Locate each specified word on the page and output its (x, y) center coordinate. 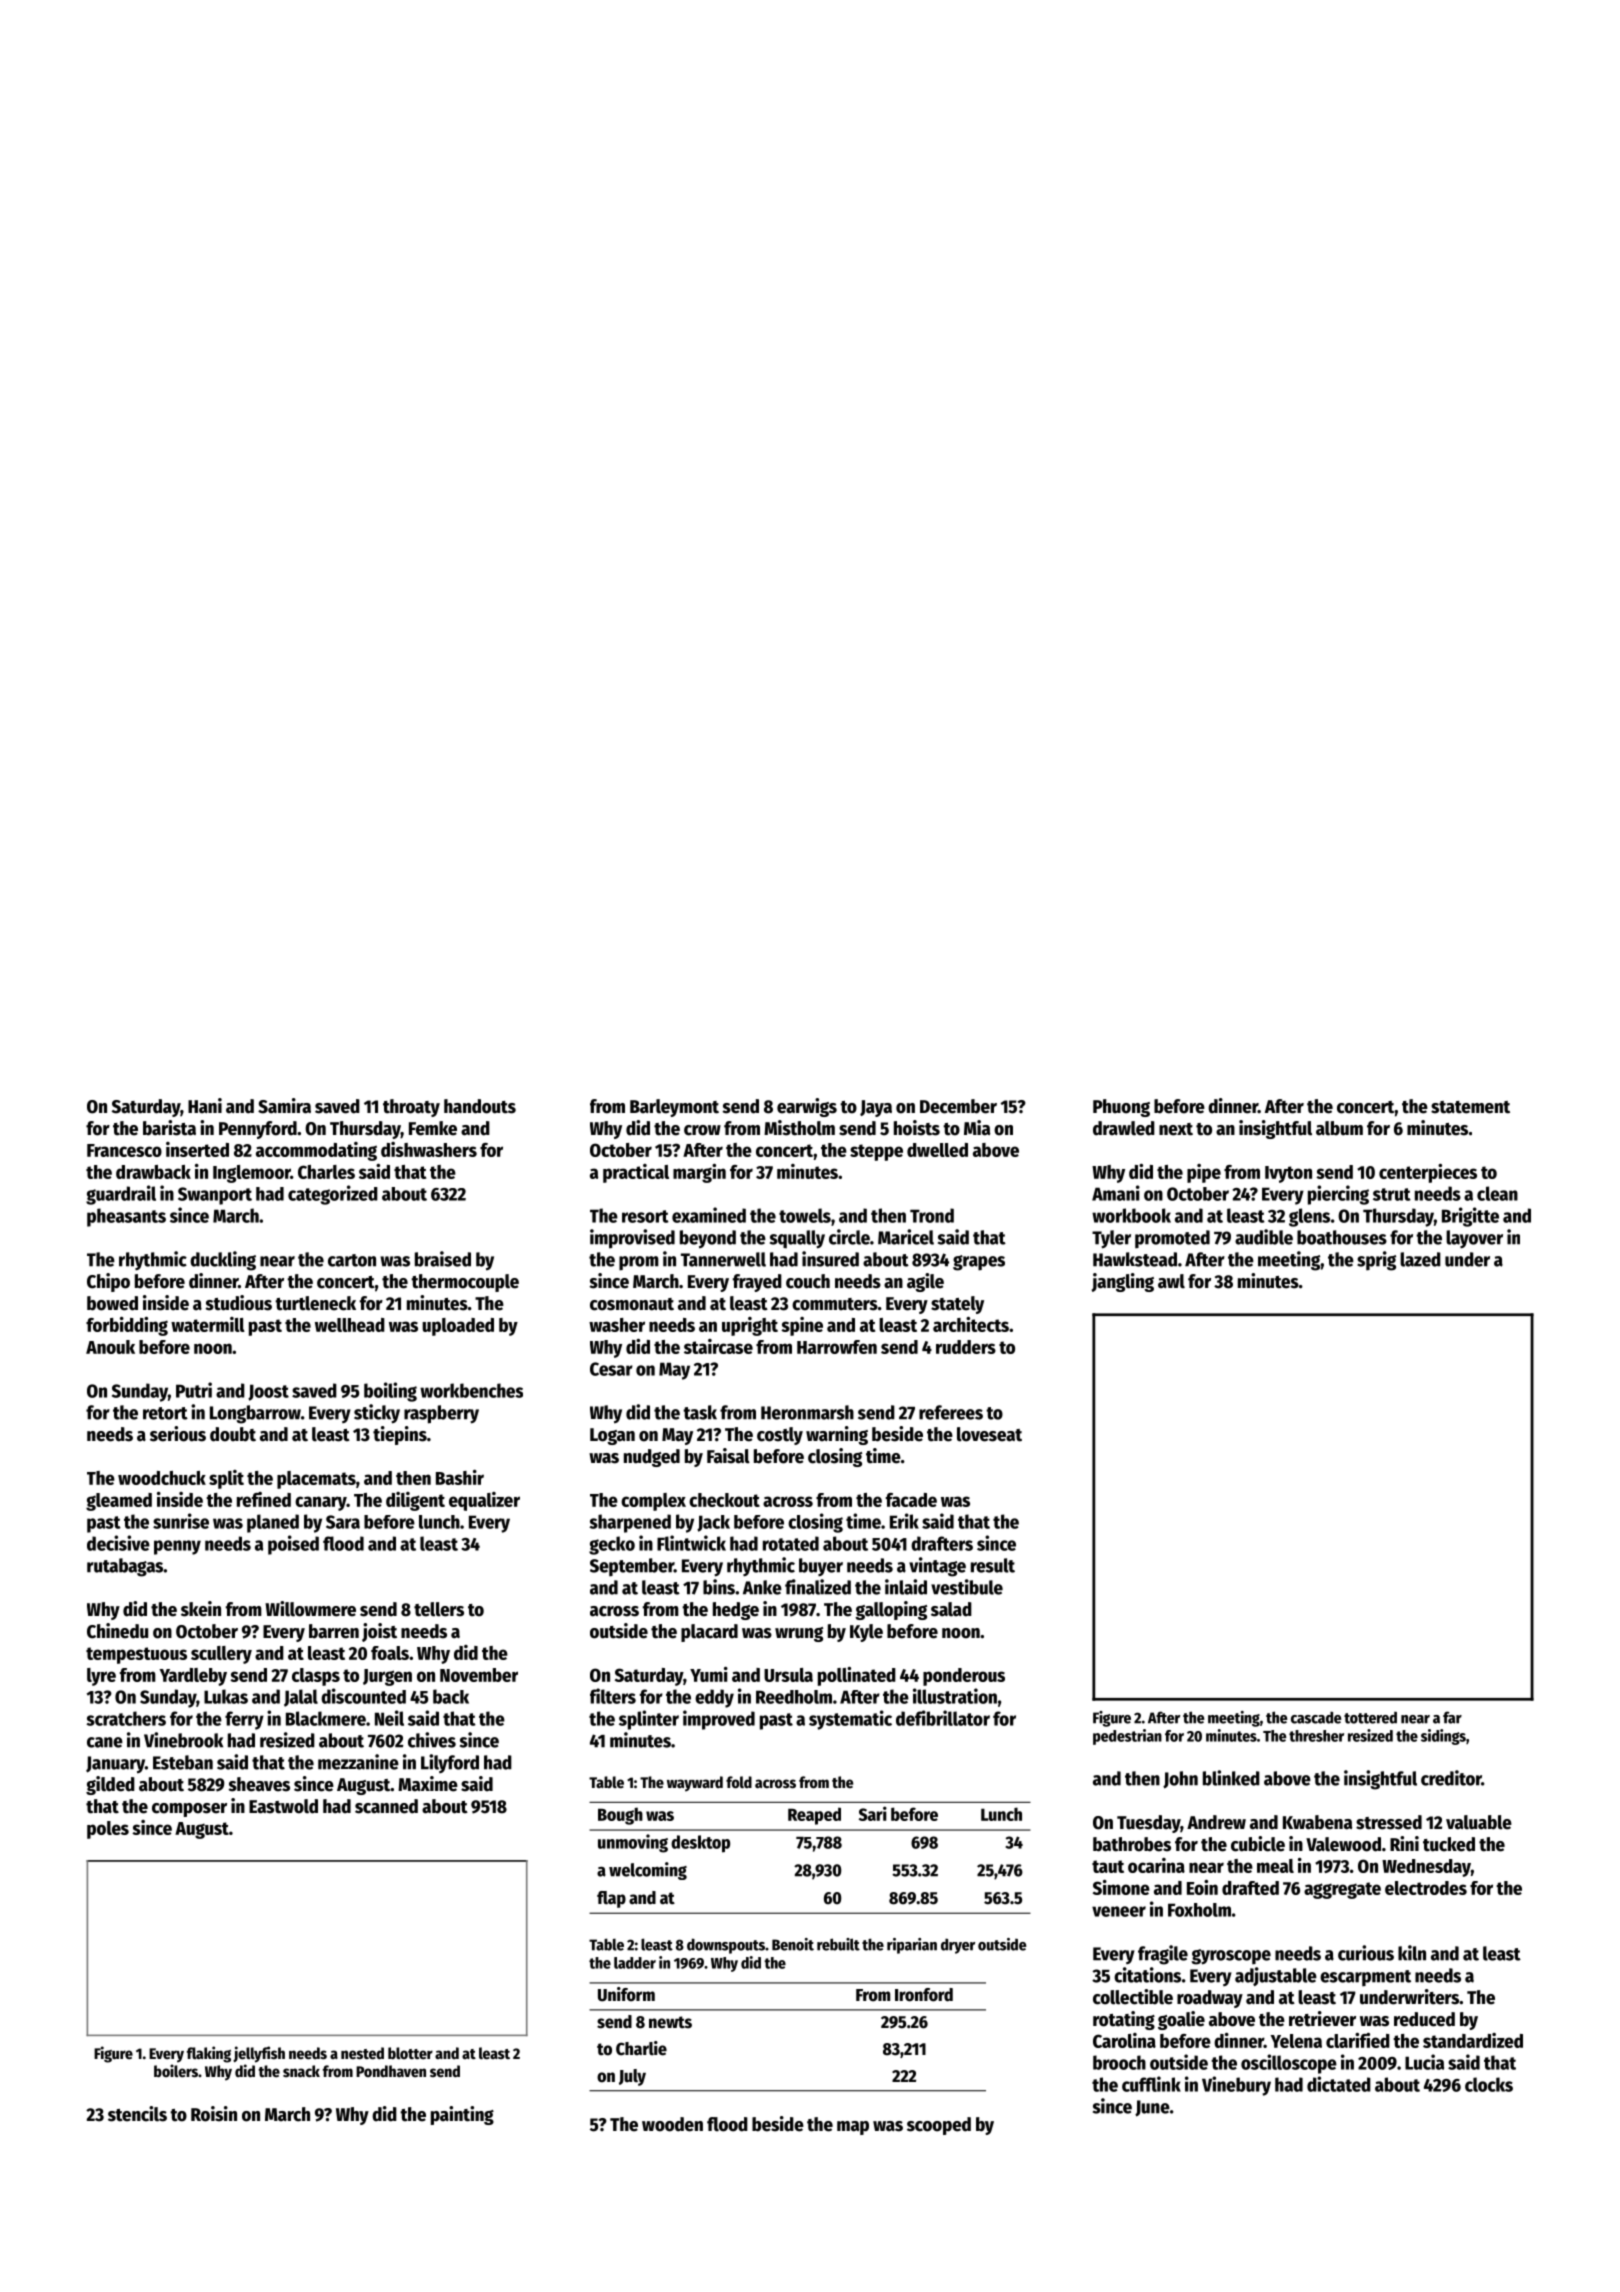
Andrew (1216, 1822)
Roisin (214, 2114)
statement (1470, 1107)
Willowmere (310, 1609)
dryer (958, 1946)
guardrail (121, 1195)
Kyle (866, 1633)
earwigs (807, 1107)
